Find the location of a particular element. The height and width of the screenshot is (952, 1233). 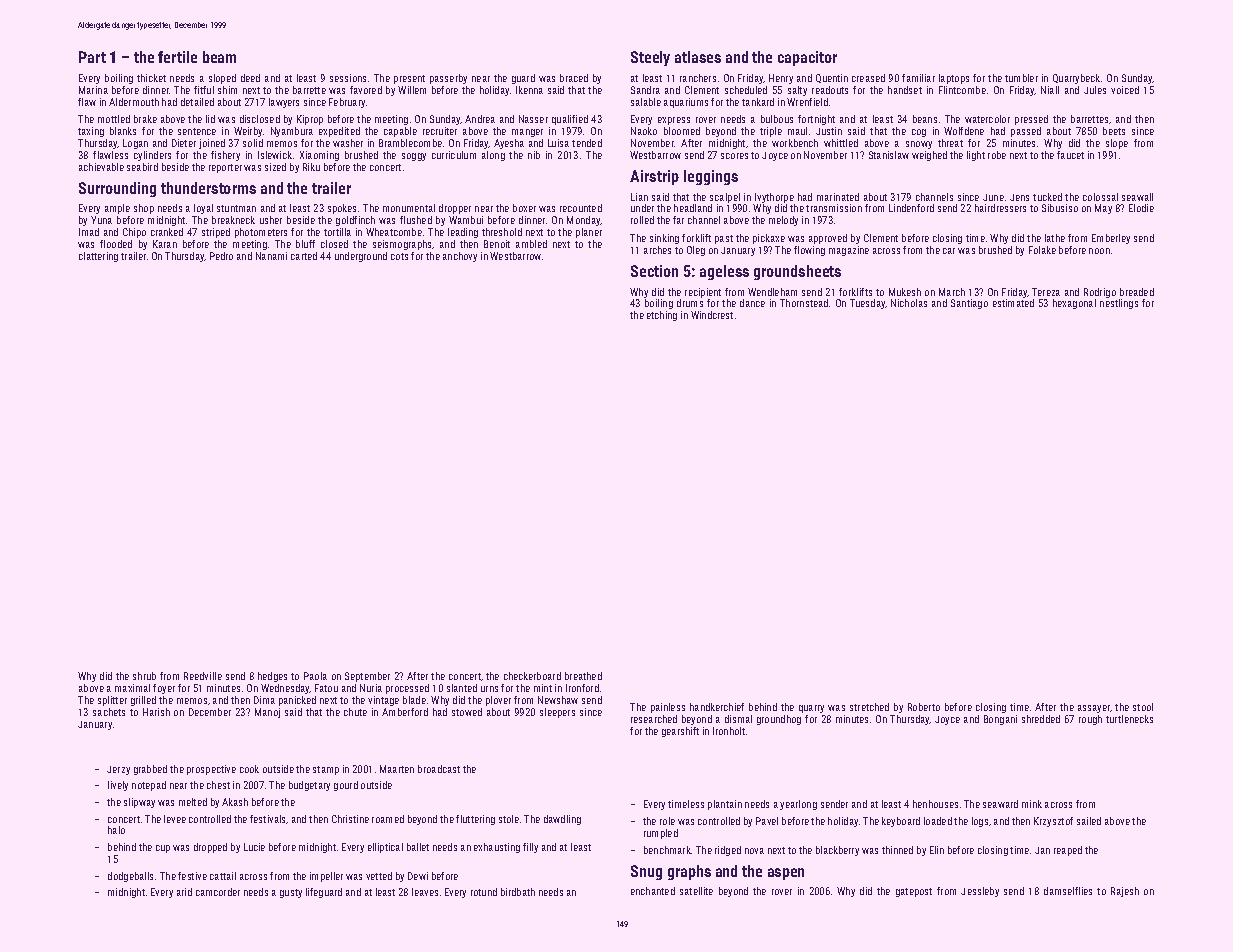

stool is located at coordinates (1143, 707).
